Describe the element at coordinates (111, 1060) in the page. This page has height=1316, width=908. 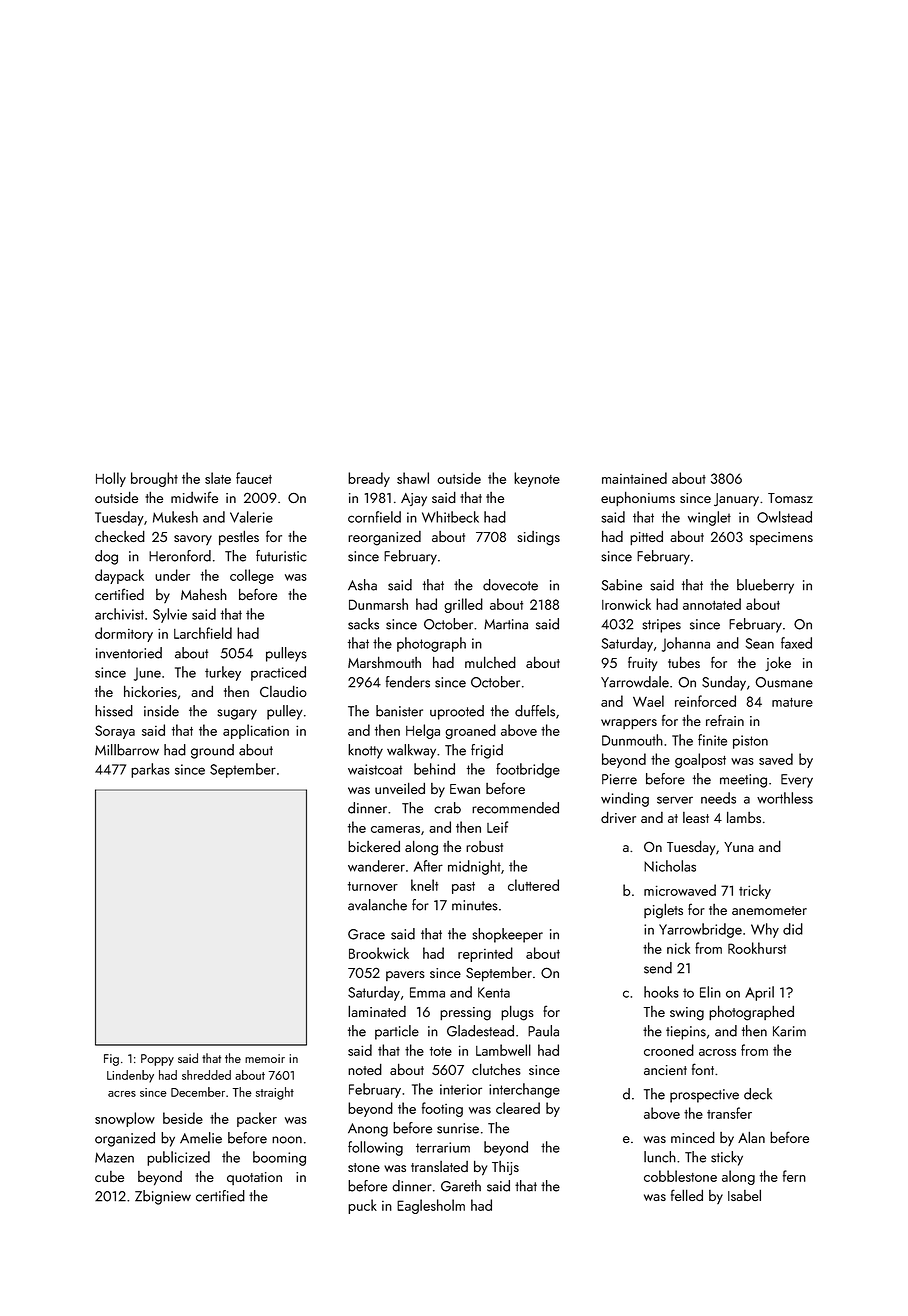
I see `Fig` at that location.
